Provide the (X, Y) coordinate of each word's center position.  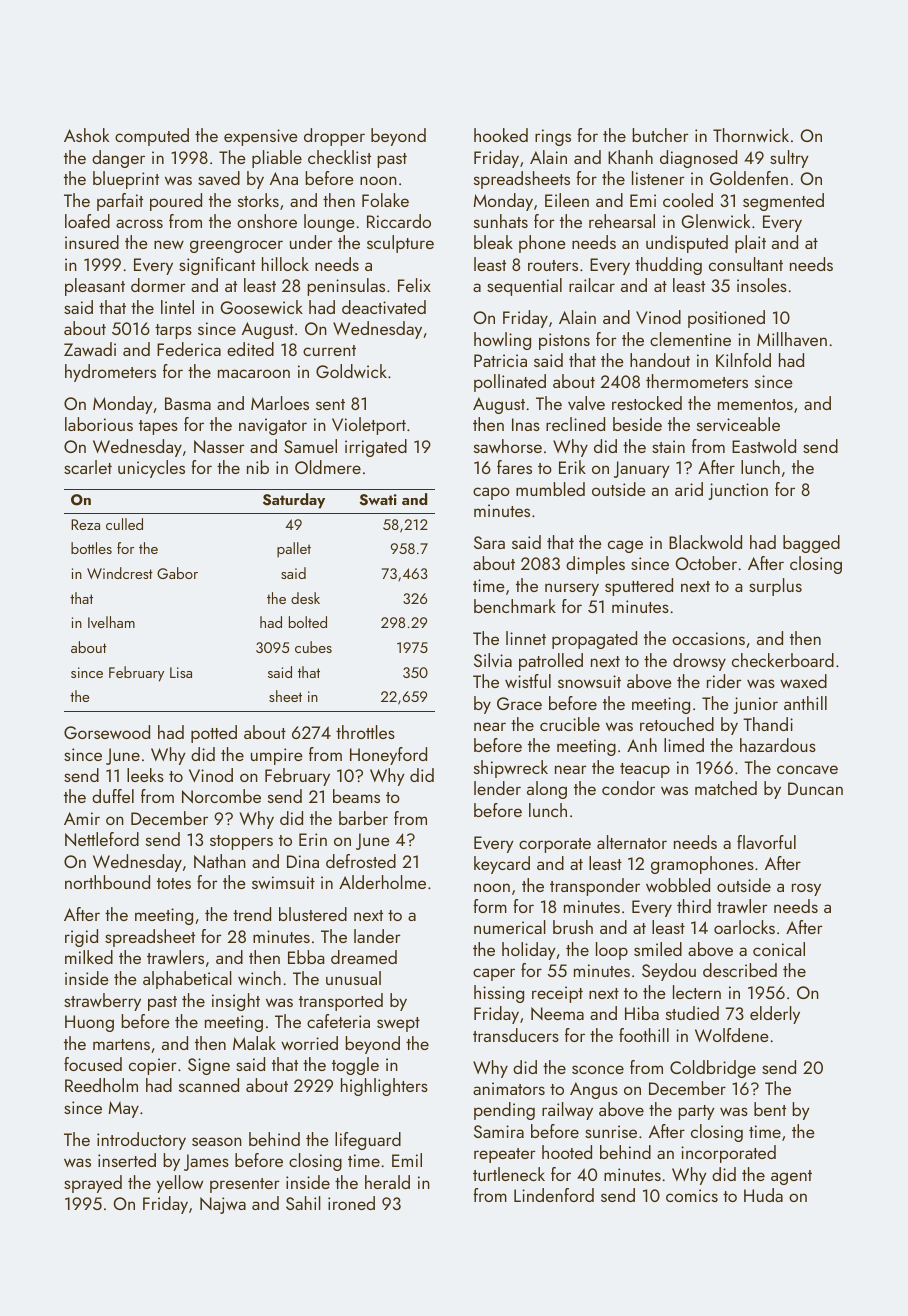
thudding (668, 266)
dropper (334, 137)
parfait (120, 202)
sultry (789, 159)
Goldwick (351, 371)
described (740, 970)
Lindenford (554, 1195)
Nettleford (102, 839)
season (217, 1141)
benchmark (515, 606)
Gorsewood (107, 732)
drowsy (699, 662)
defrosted (361, 861)
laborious (99, 424)
